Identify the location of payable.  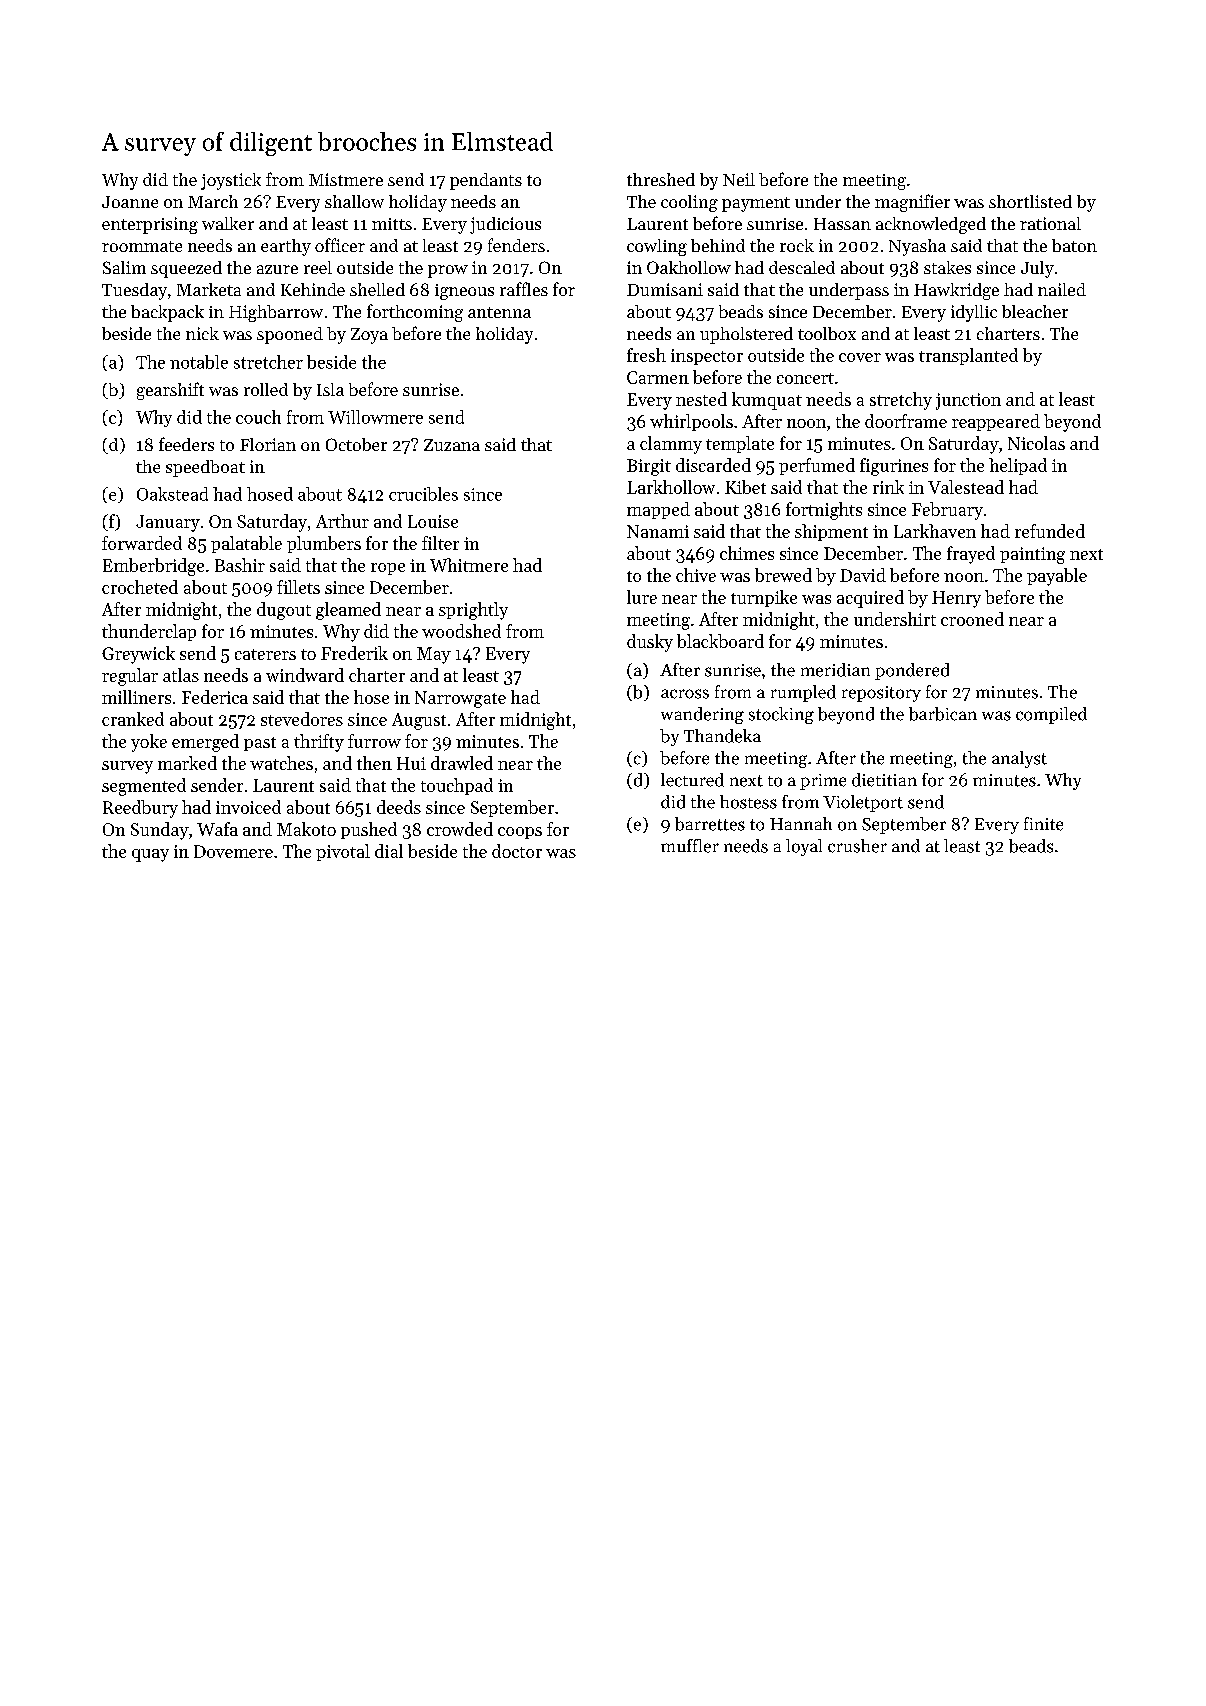
(1057, 577).
